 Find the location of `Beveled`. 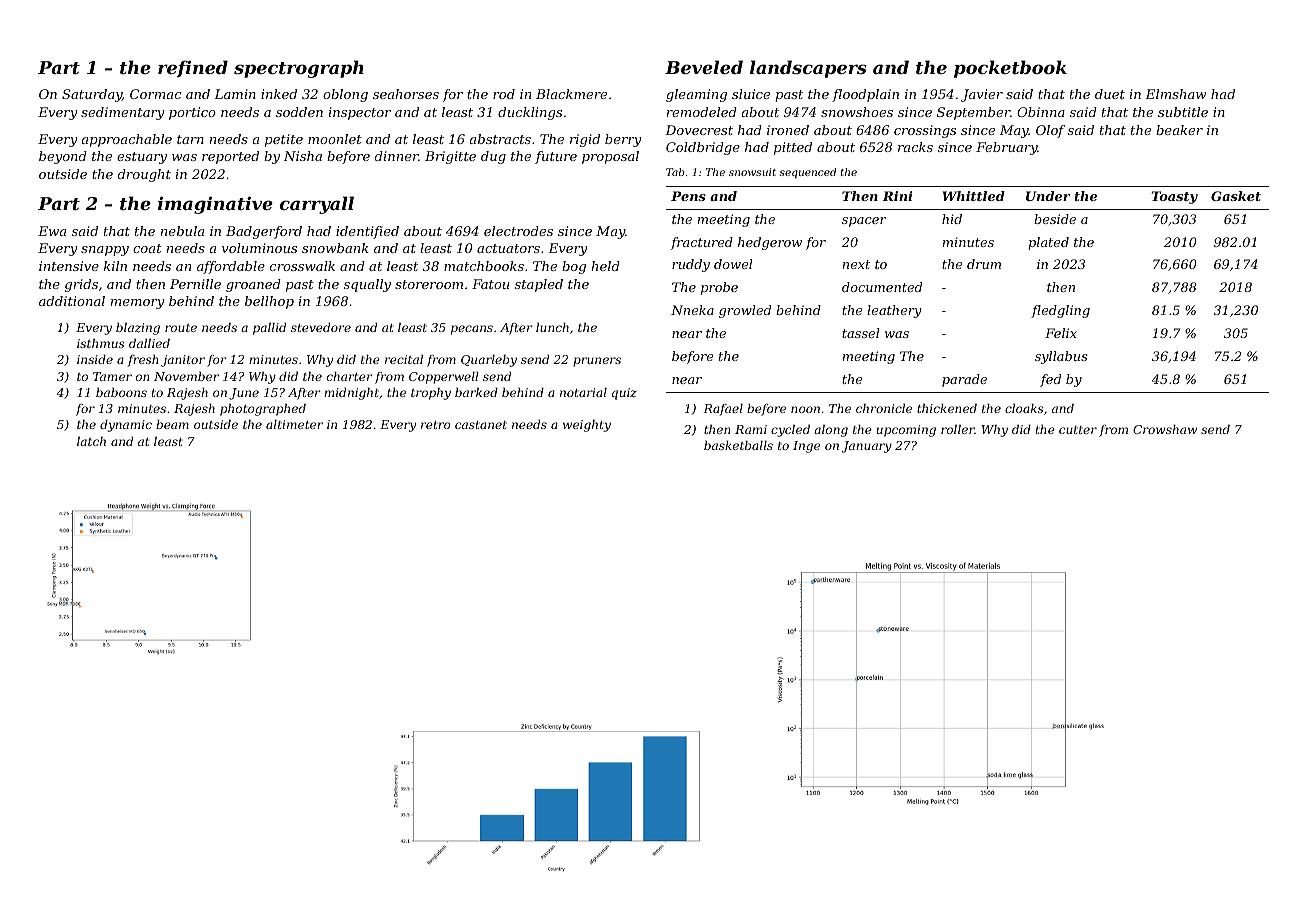

Beveled is located at coordinates (704, 67).
